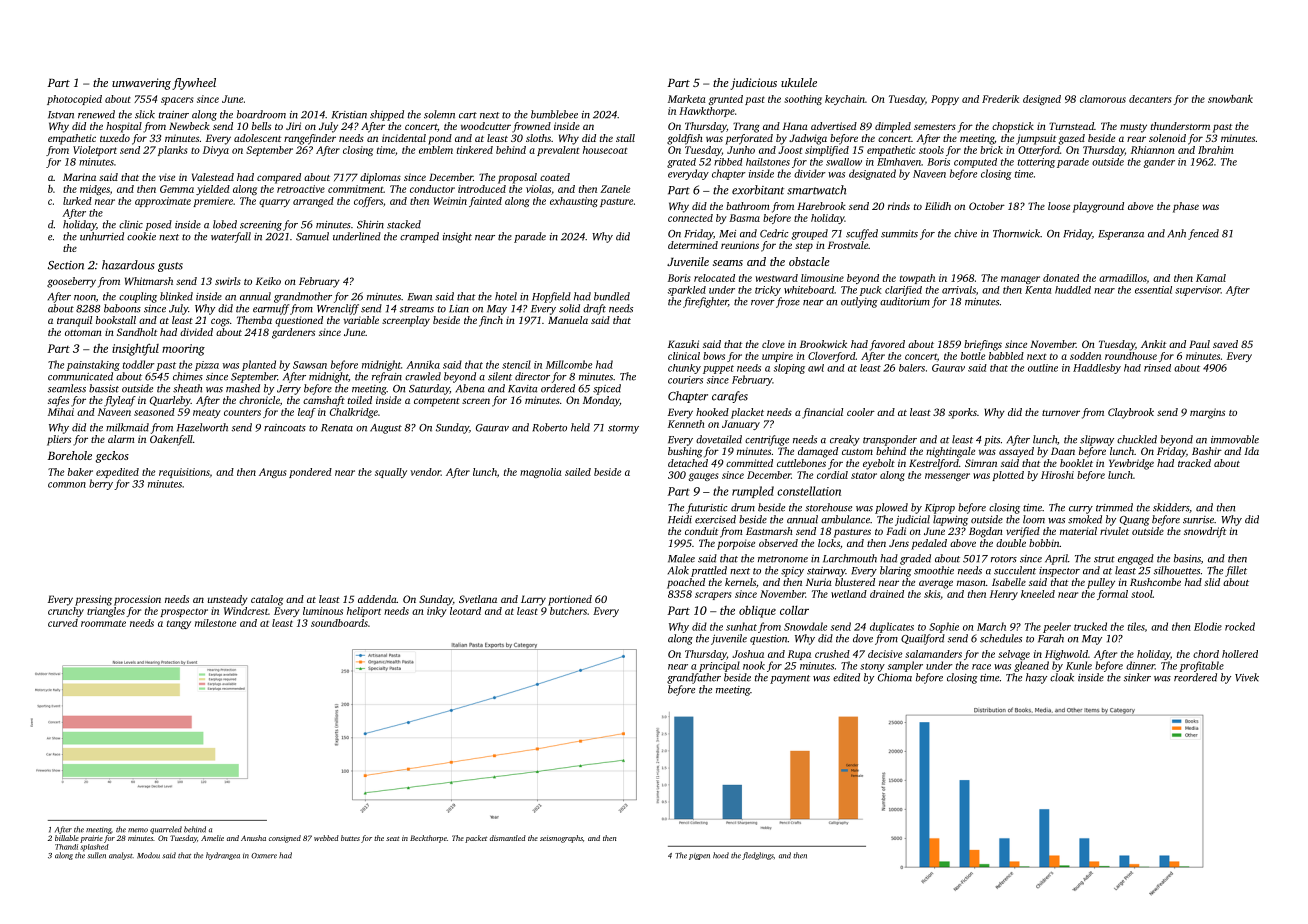  What do you see at coordinates (753, 84) in the document?
I see `judicious` at bounding box center [753, 84].
